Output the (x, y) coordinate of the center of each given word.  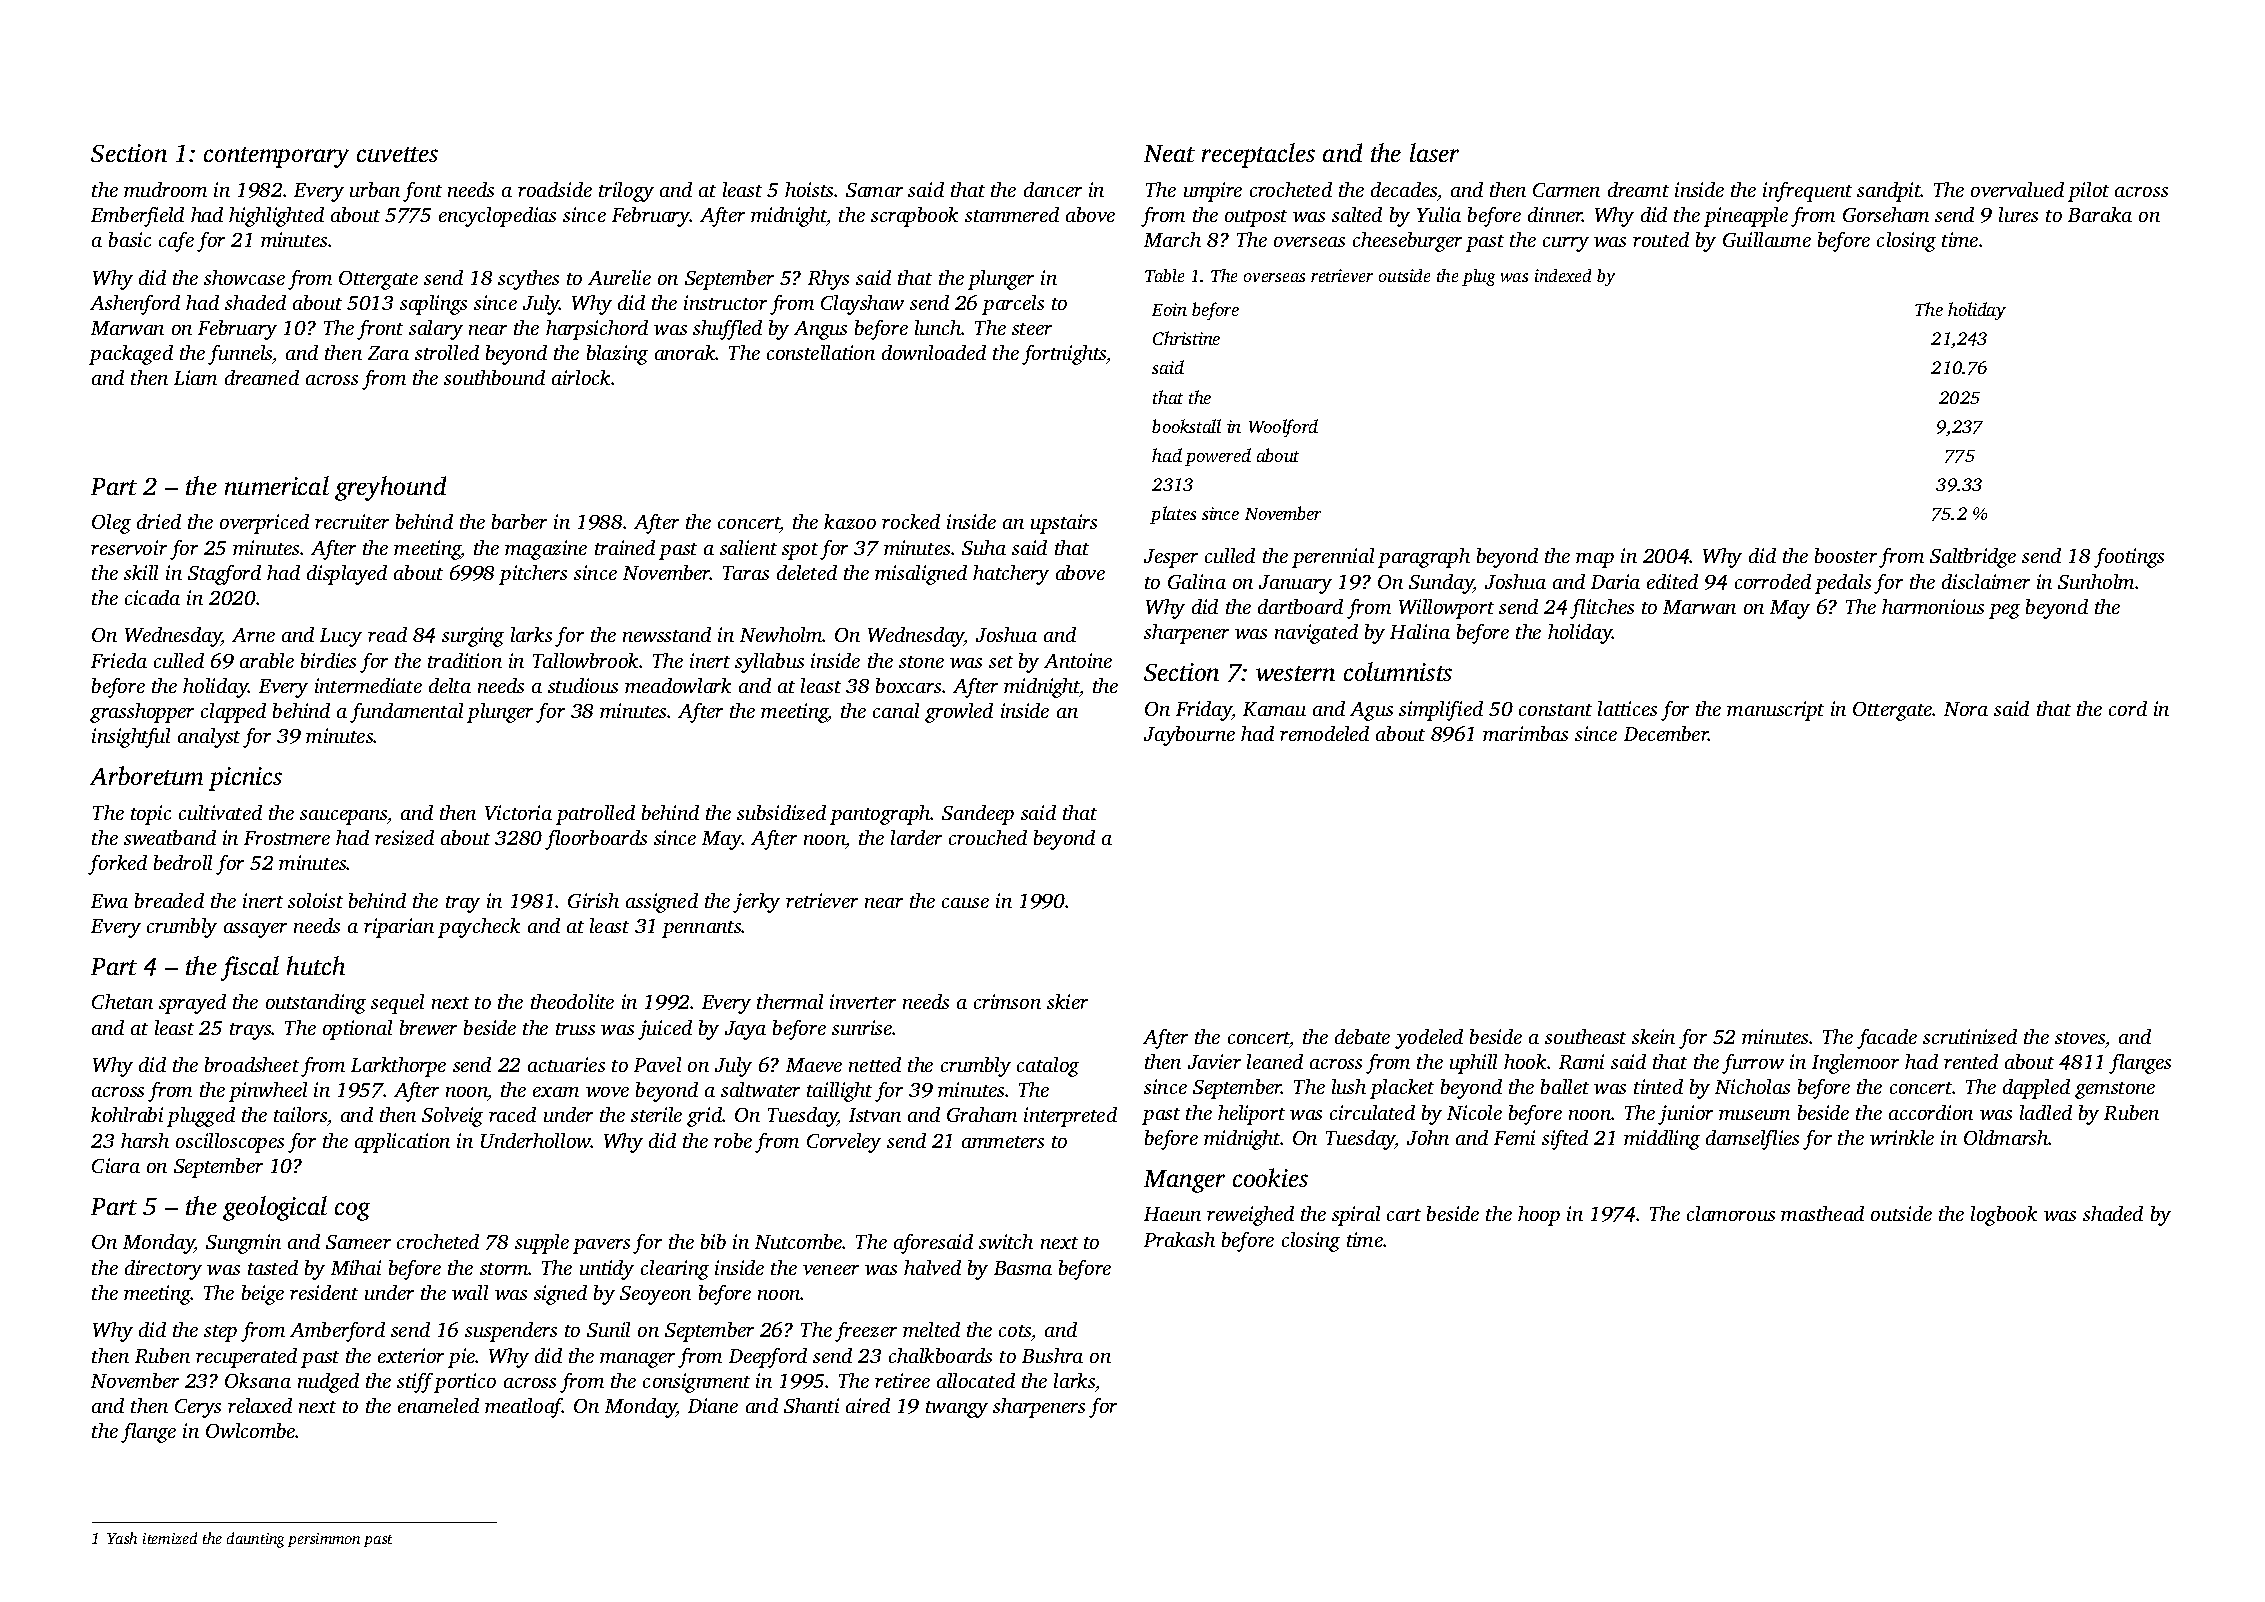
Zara (388, 353)
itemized (170, 1538)
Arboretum (146, 775)
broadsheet (252, 1064)
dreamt (1638, 189)
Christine (1186, 338)
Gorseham (1886, 214)
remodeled (1324, 733)
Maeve (814, 1065)
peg (2004, 611)
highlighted (276, 217)
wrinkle (1902, 1137)
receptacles (1258, 155)
